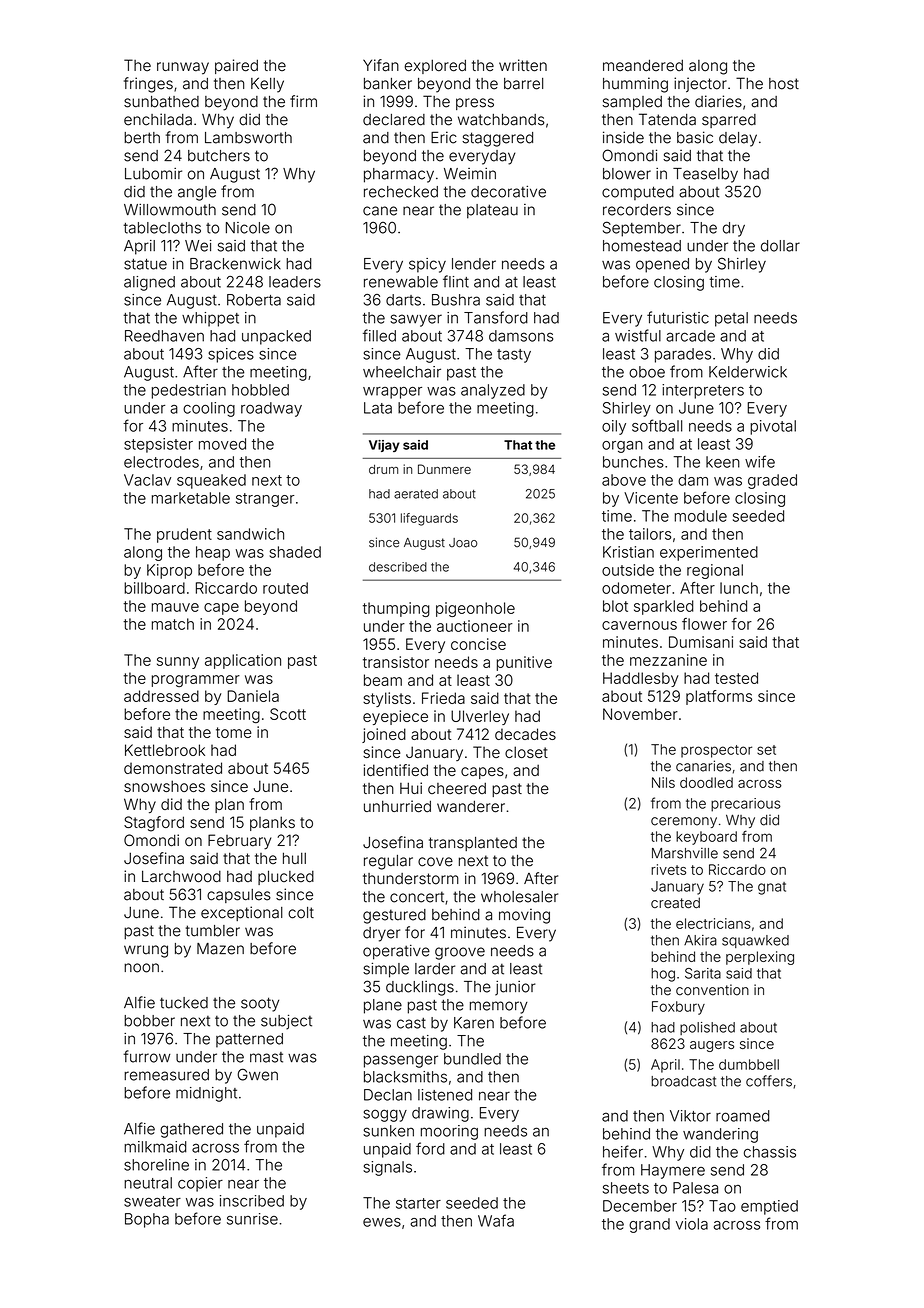  I want to click on emptied, so click(769, 1207).
